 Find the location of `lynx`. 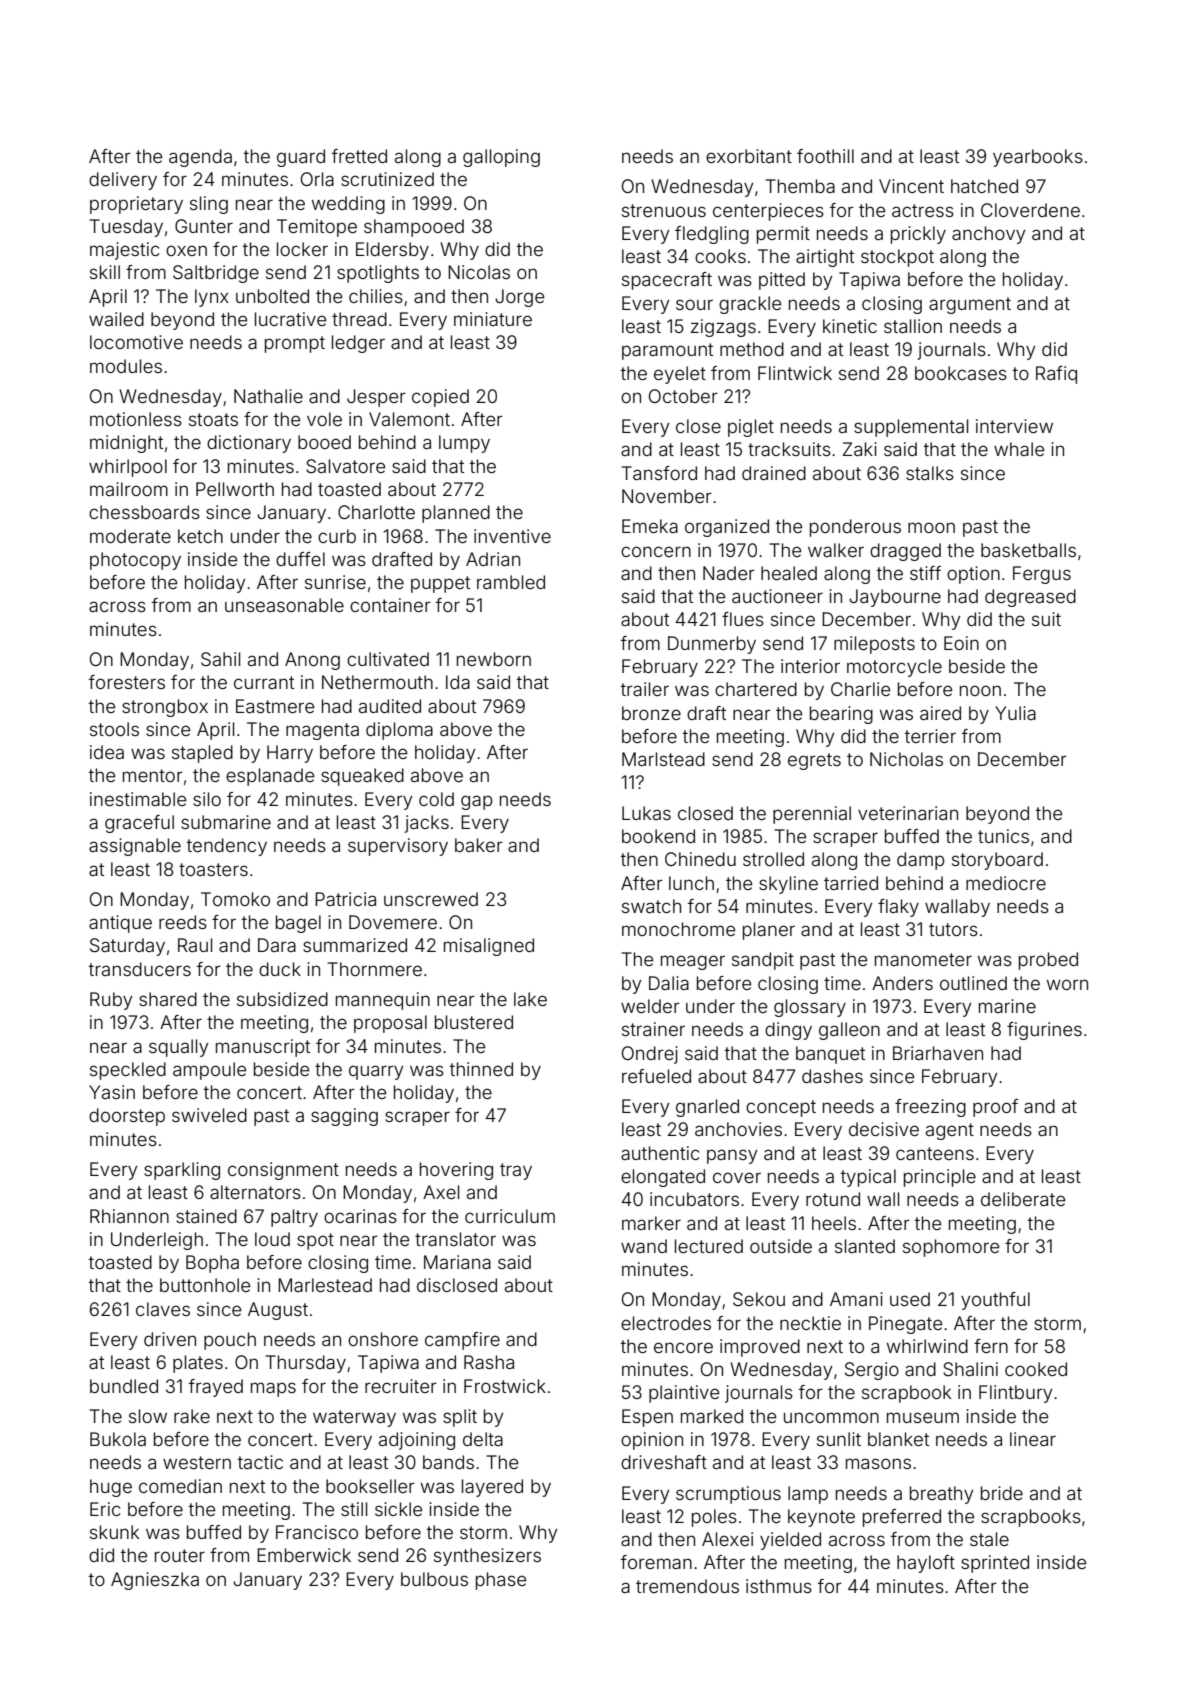

lynx is located at coordinates (212, 298).
